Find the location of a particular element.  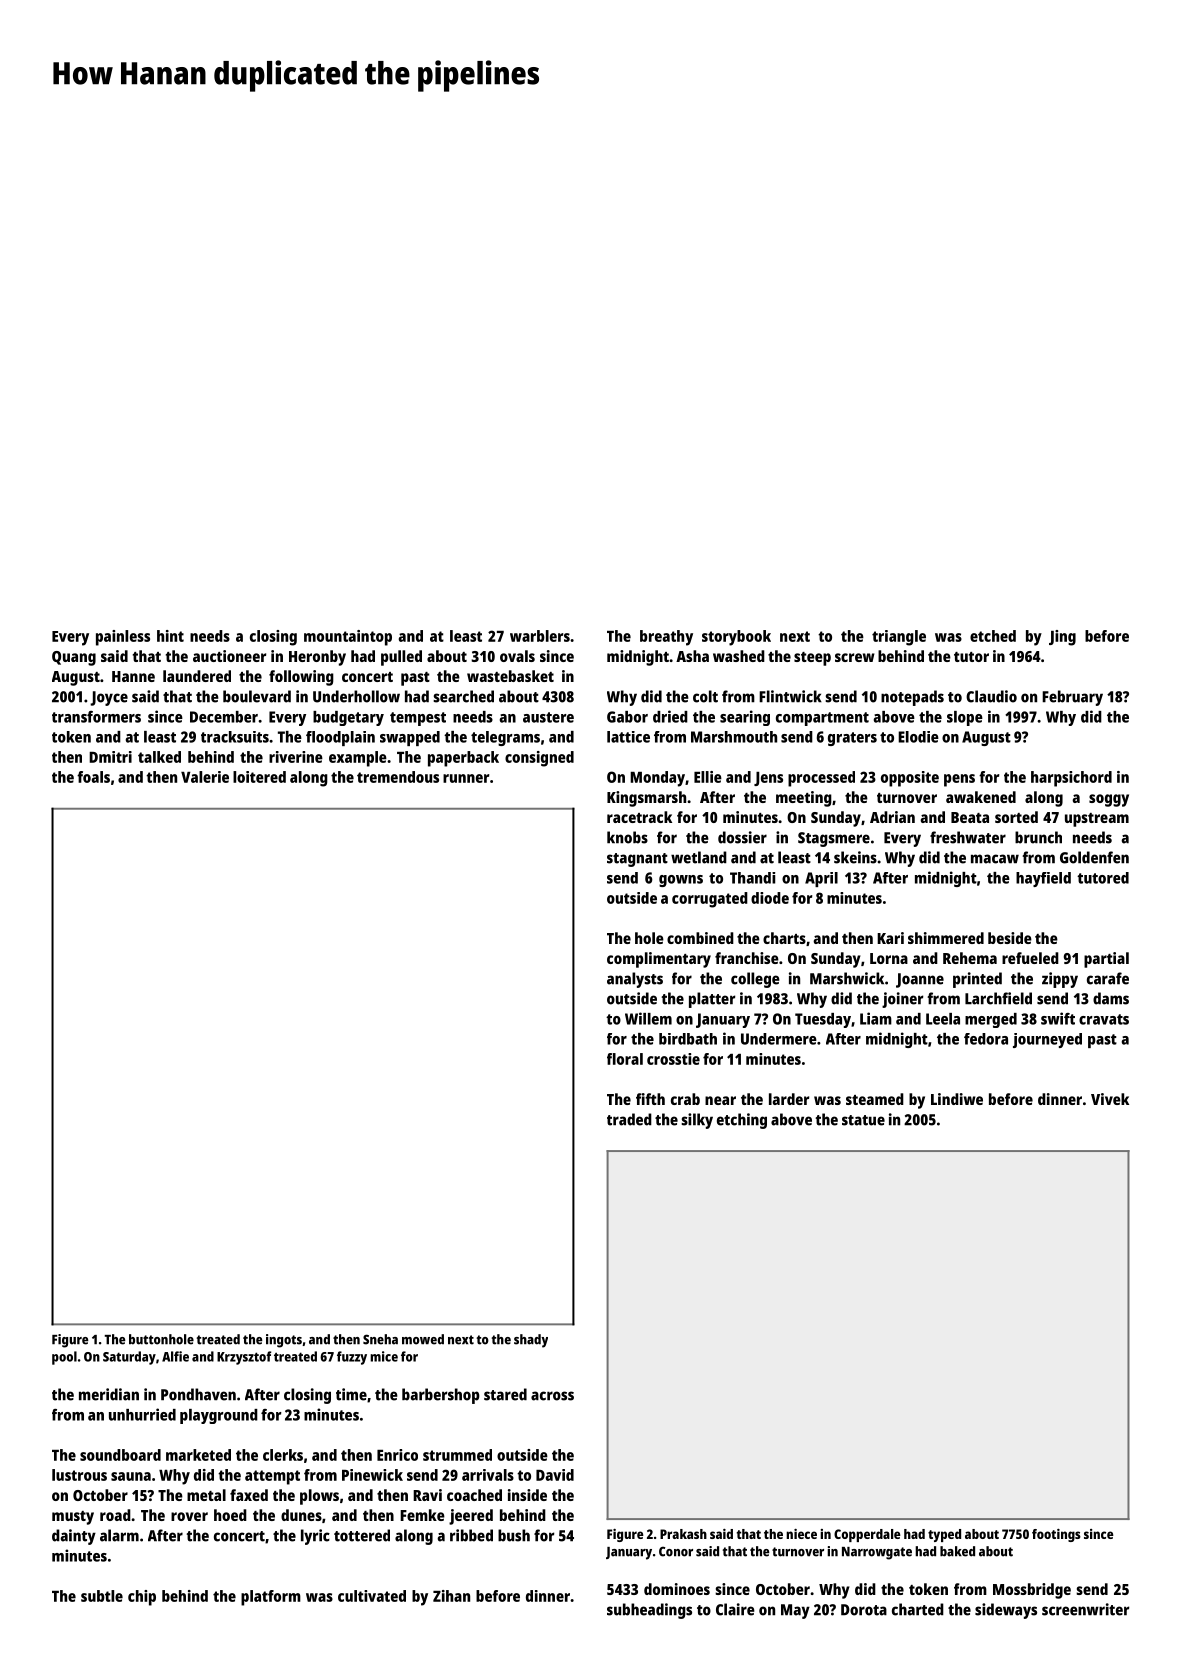

time is located at coordinates (351, 1394).
